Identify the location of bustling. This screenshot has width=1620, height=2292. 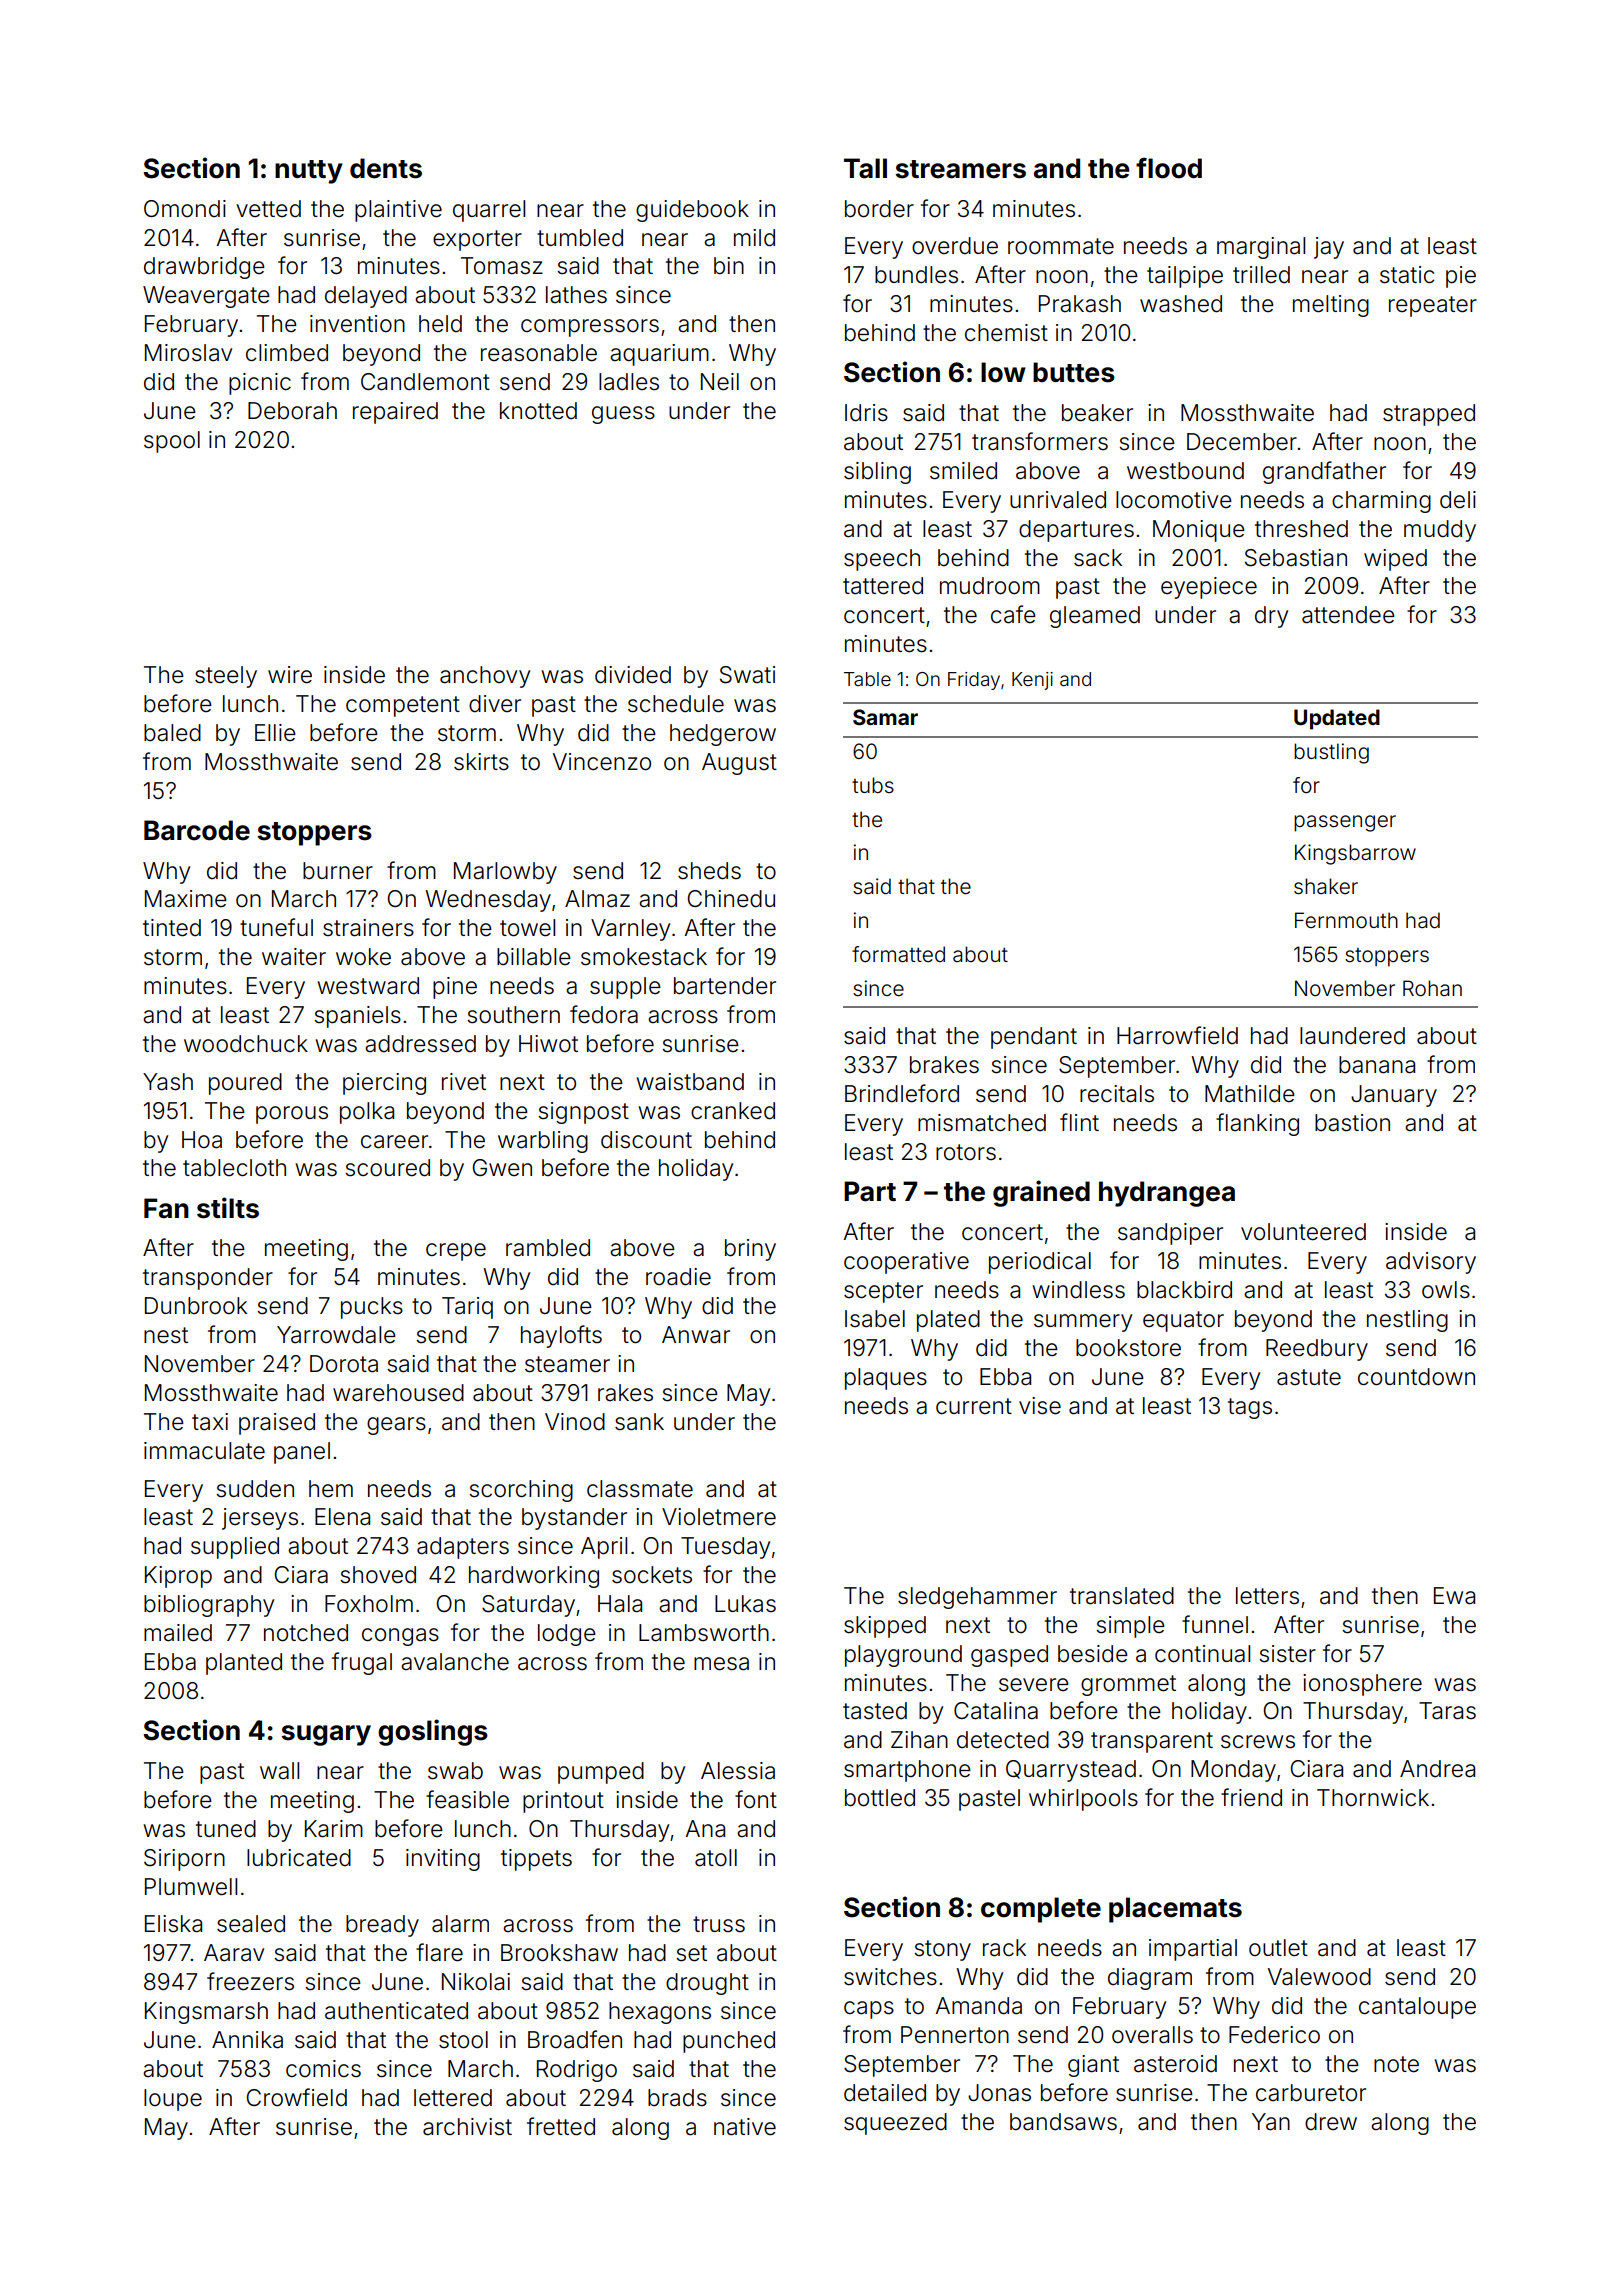
(1331, 753).
